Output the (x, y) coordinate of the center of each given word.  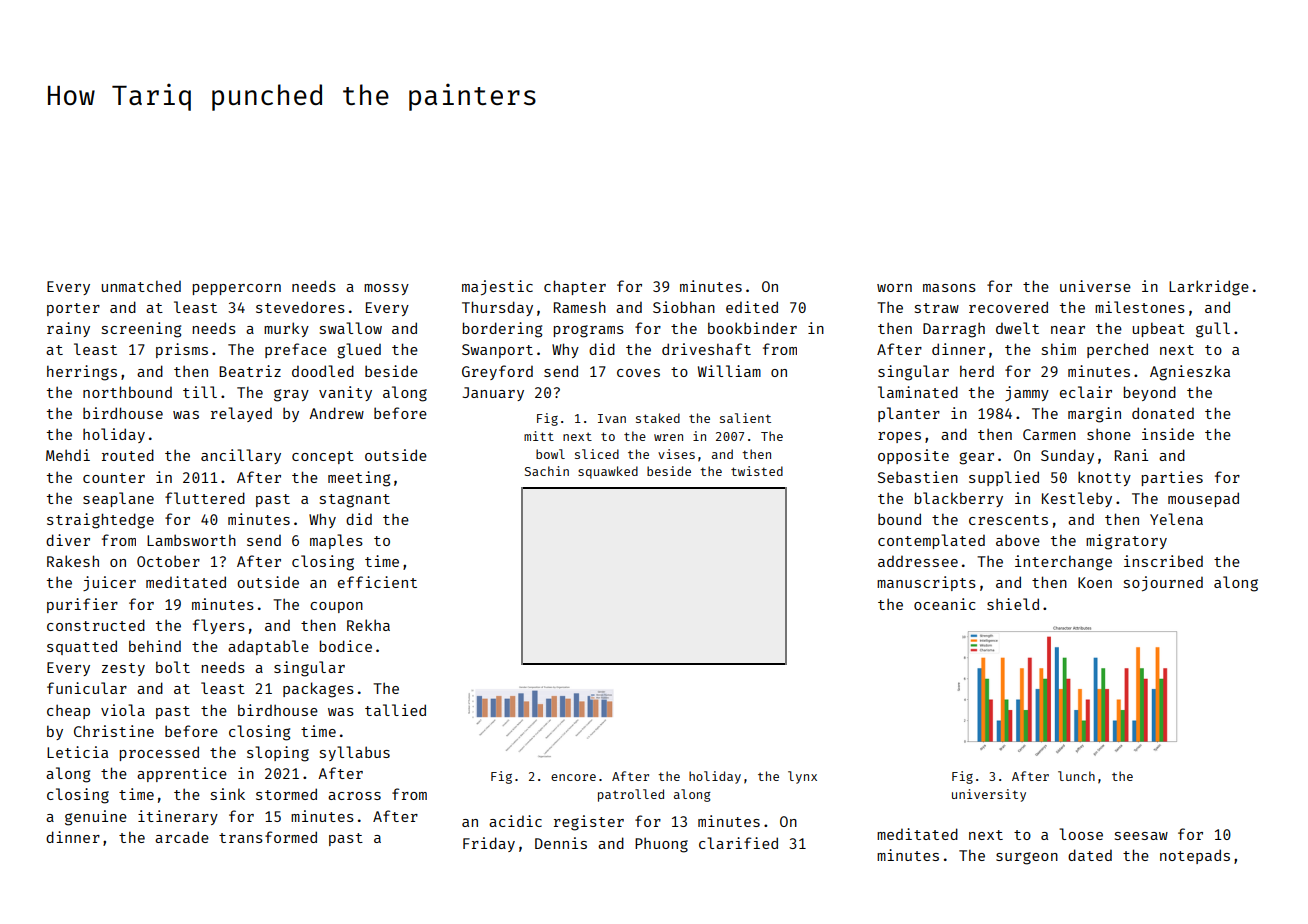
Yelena (1176, 519)
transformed (268, 837)
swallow (351, 328)
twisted (757, 471)
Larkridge (1209, 288)
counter (114, 478)
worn (894, 288)
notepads (1195, 856)
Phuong (661, 845)
